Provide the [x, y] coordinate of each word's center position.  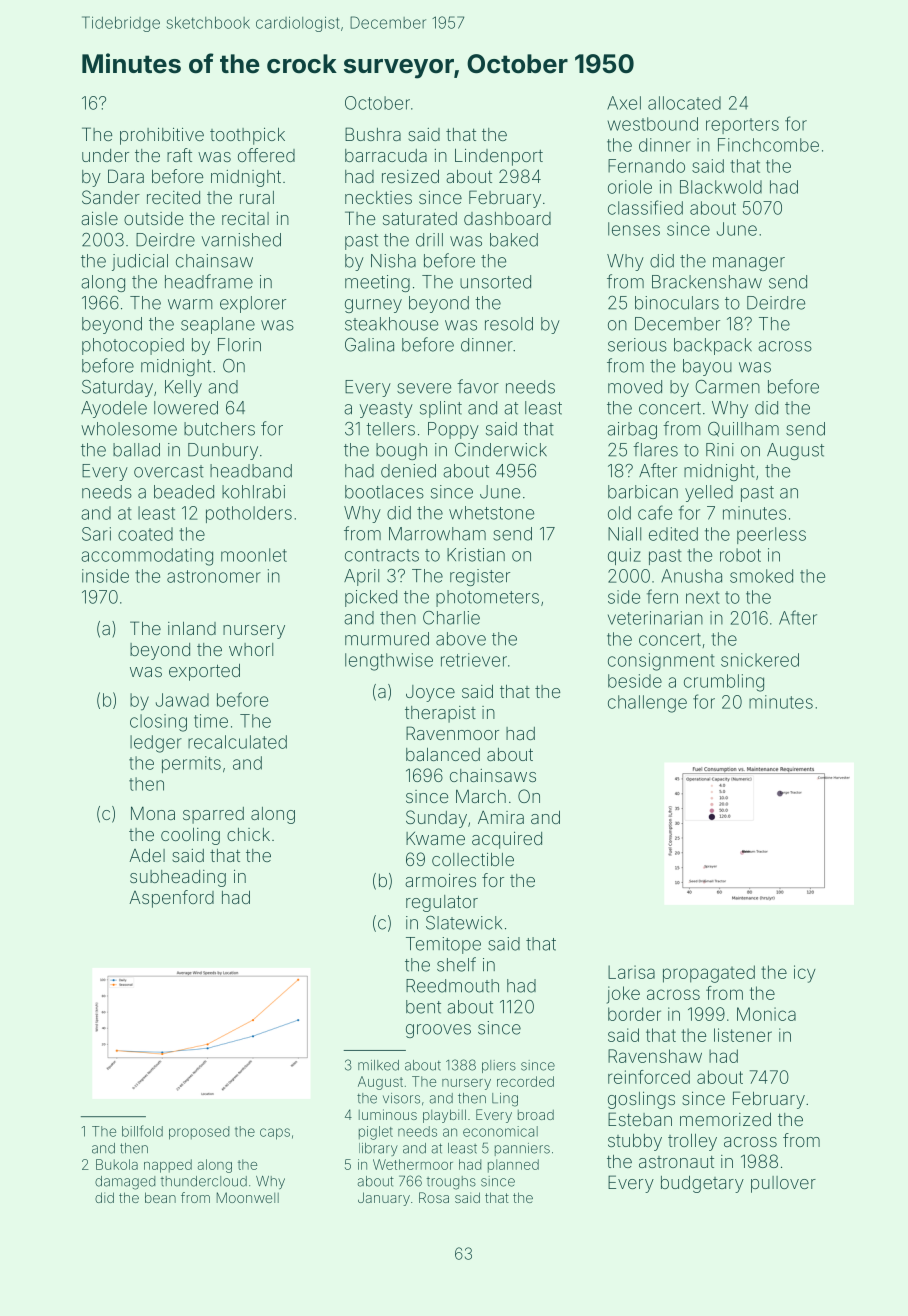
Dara [126, 176]
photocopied [133, 346]
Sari [96, 534]
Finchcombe [768, 145]
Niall [624, 534]
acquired [507, 840]
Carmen [727, 387]
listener [743, 1035]
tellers [390, 429]
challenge [647, 704]
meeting [377, 283]
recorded [525, 1081]
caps [275, 1134]
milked [378, 1065]
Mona [153, 813]
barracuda [386, 155]
